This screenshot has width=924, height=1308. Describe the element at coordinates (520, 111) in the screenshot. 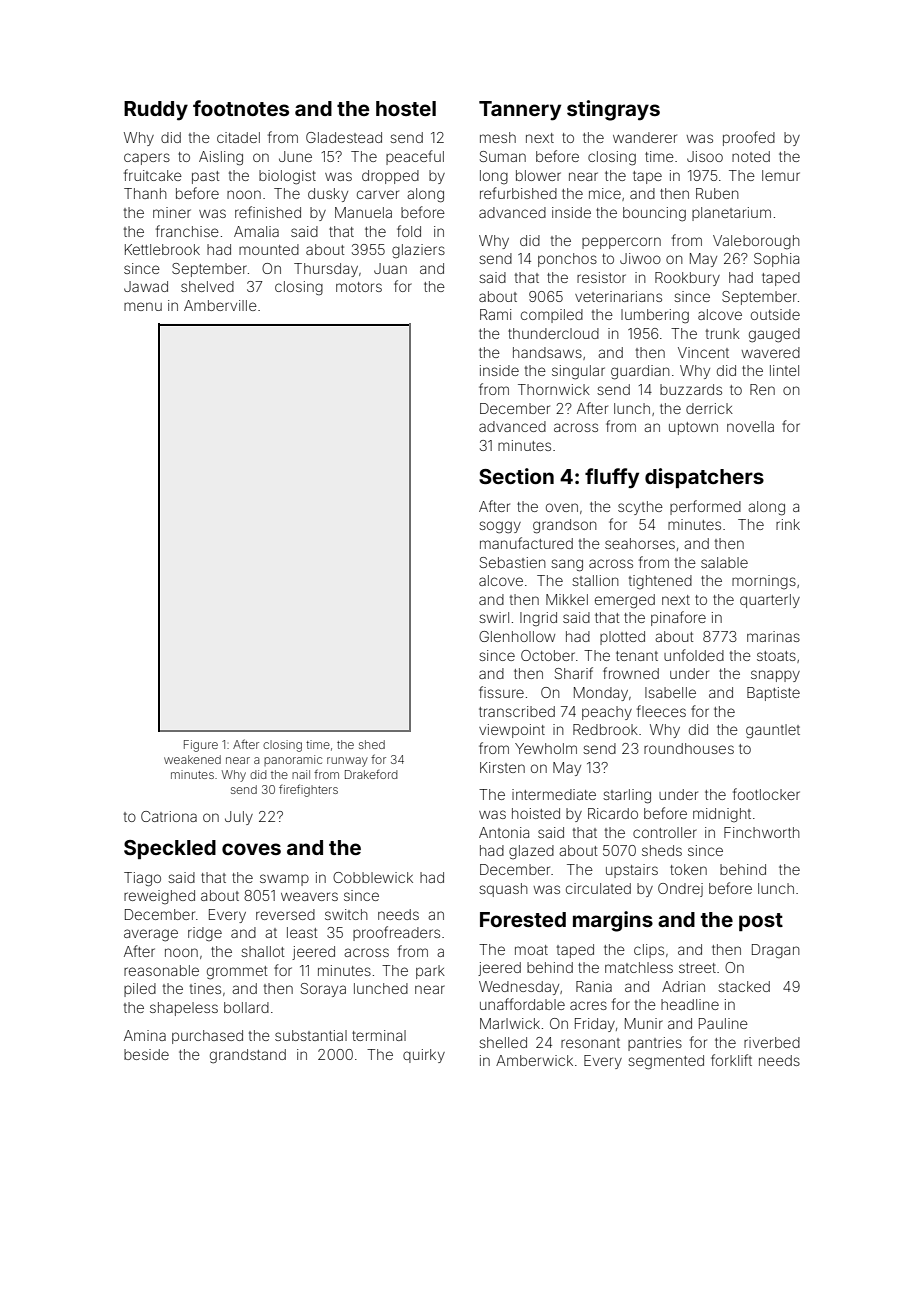

I see `Tannery` at that location.
